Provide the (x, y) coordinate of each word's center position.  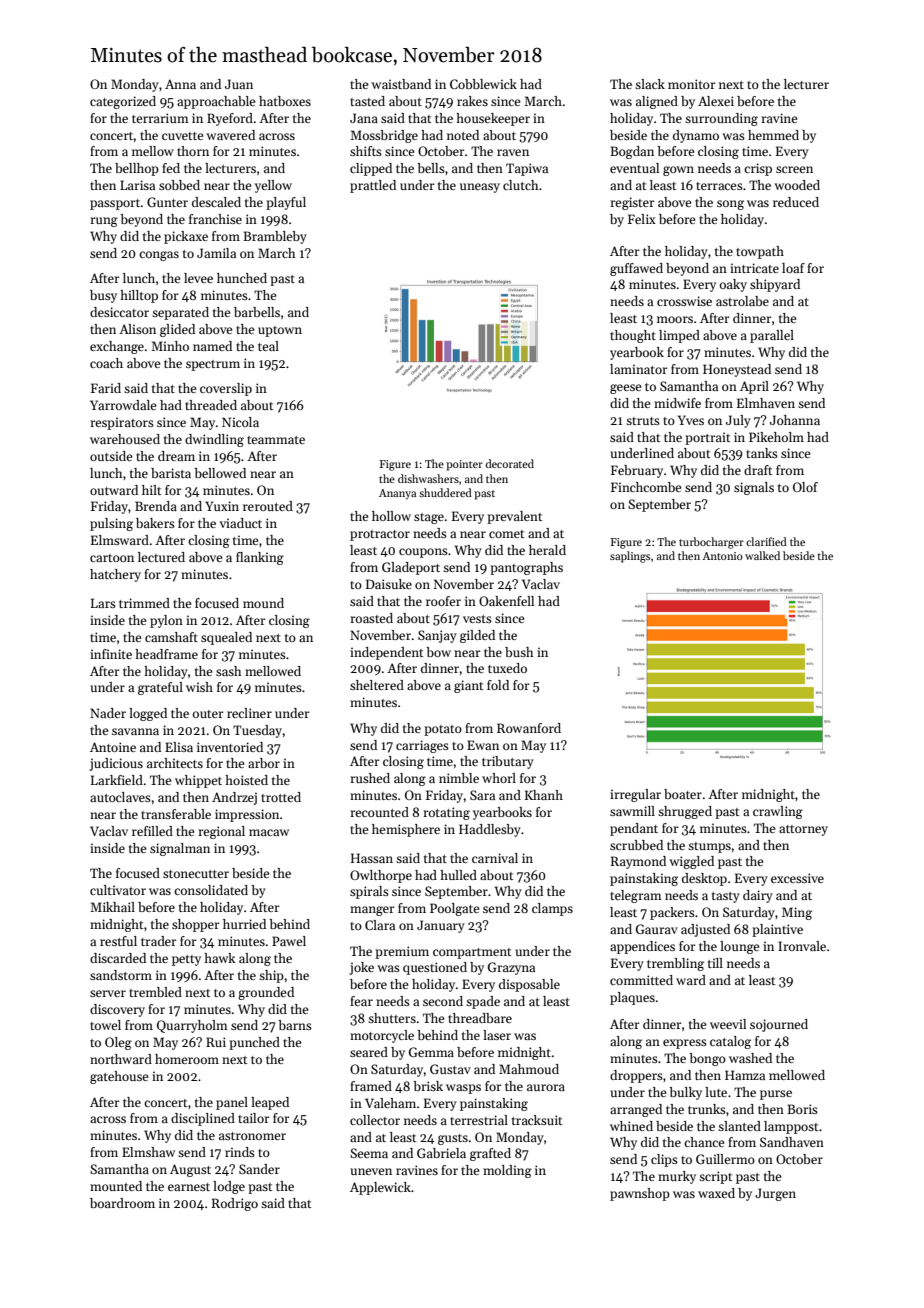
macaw (269, 832)
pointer (464, 465)
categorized (123, 102)
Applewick (380, 1188)
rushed (370, 778)
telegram (636, 896)
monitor (692, 84)
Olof (805, 487)
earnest (189, 1187)
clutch (520, 185)
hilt (151, 490)
